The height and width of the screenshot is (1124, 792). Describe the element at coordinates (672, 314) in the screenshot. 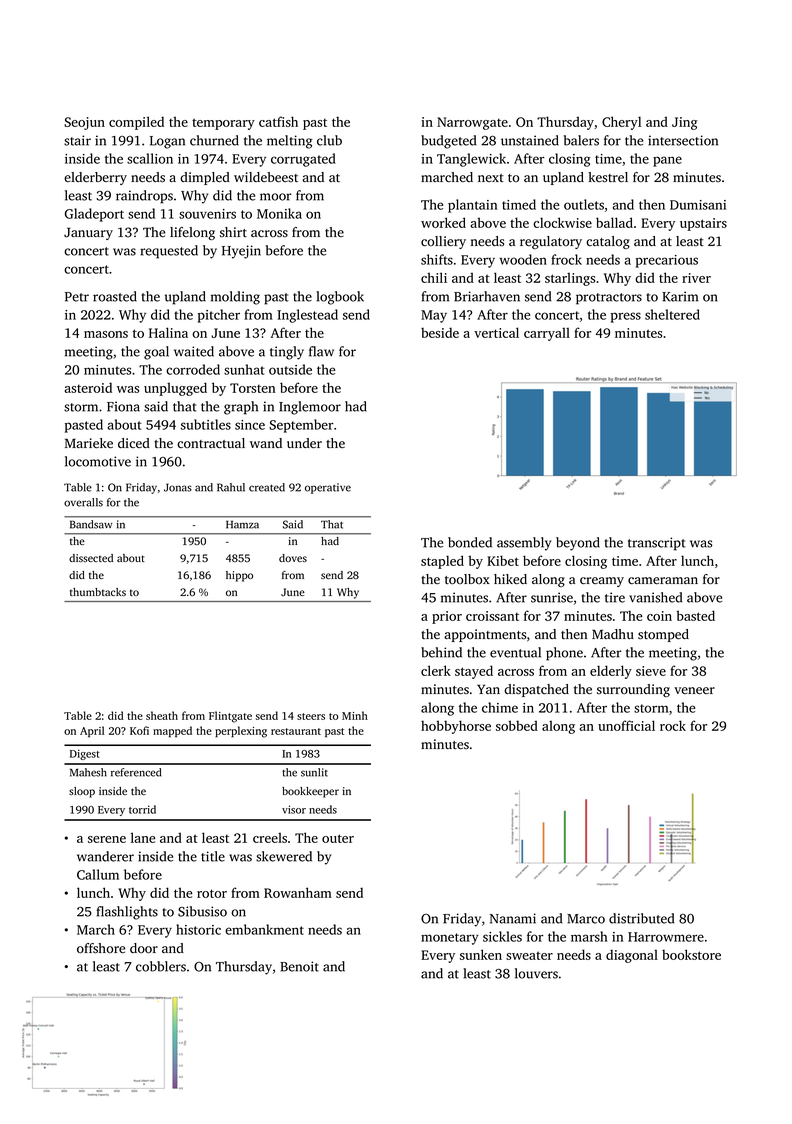

I see `sheltered` at that location.
